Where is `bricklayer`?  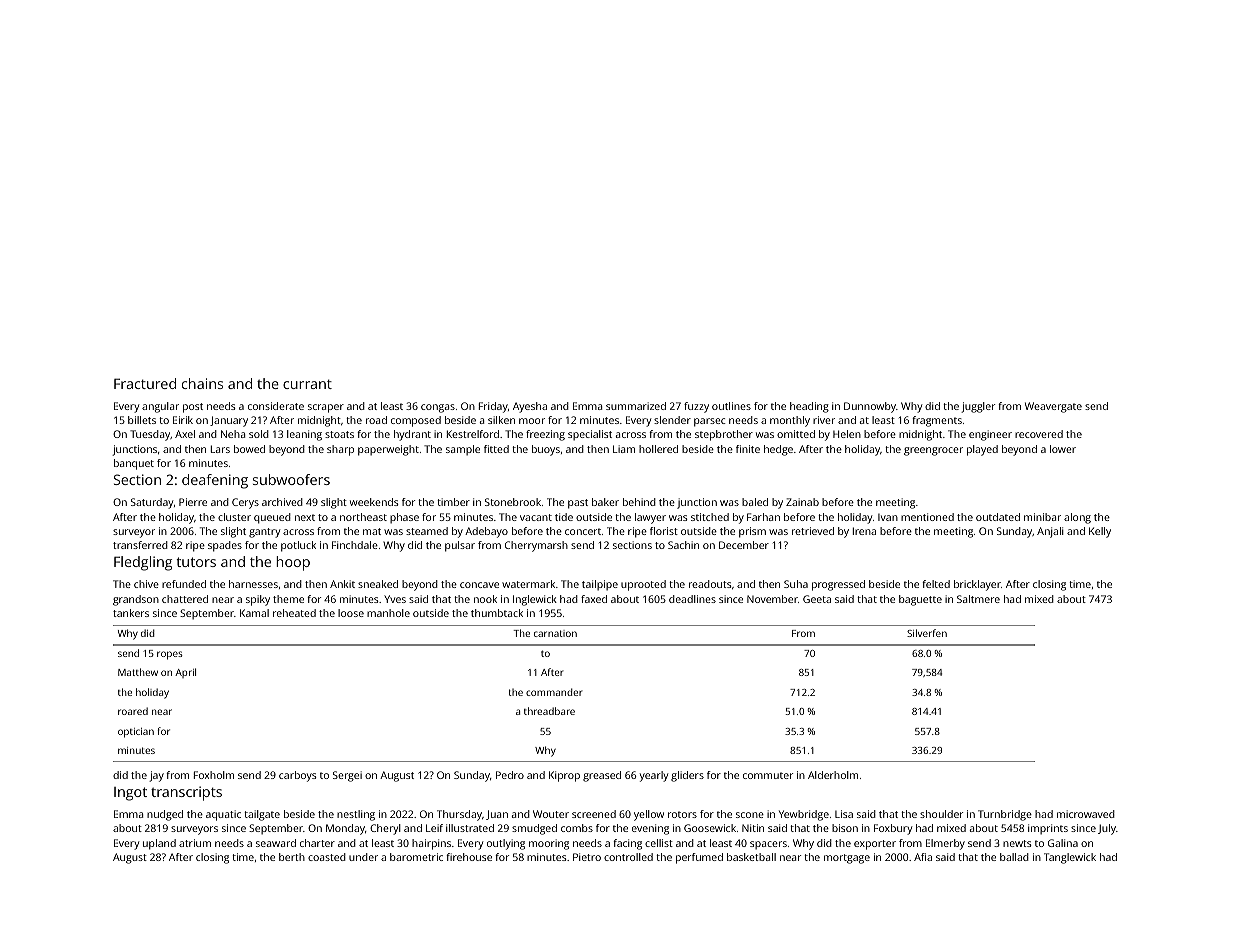
bricklayer is located at coordinates (977, 585).
